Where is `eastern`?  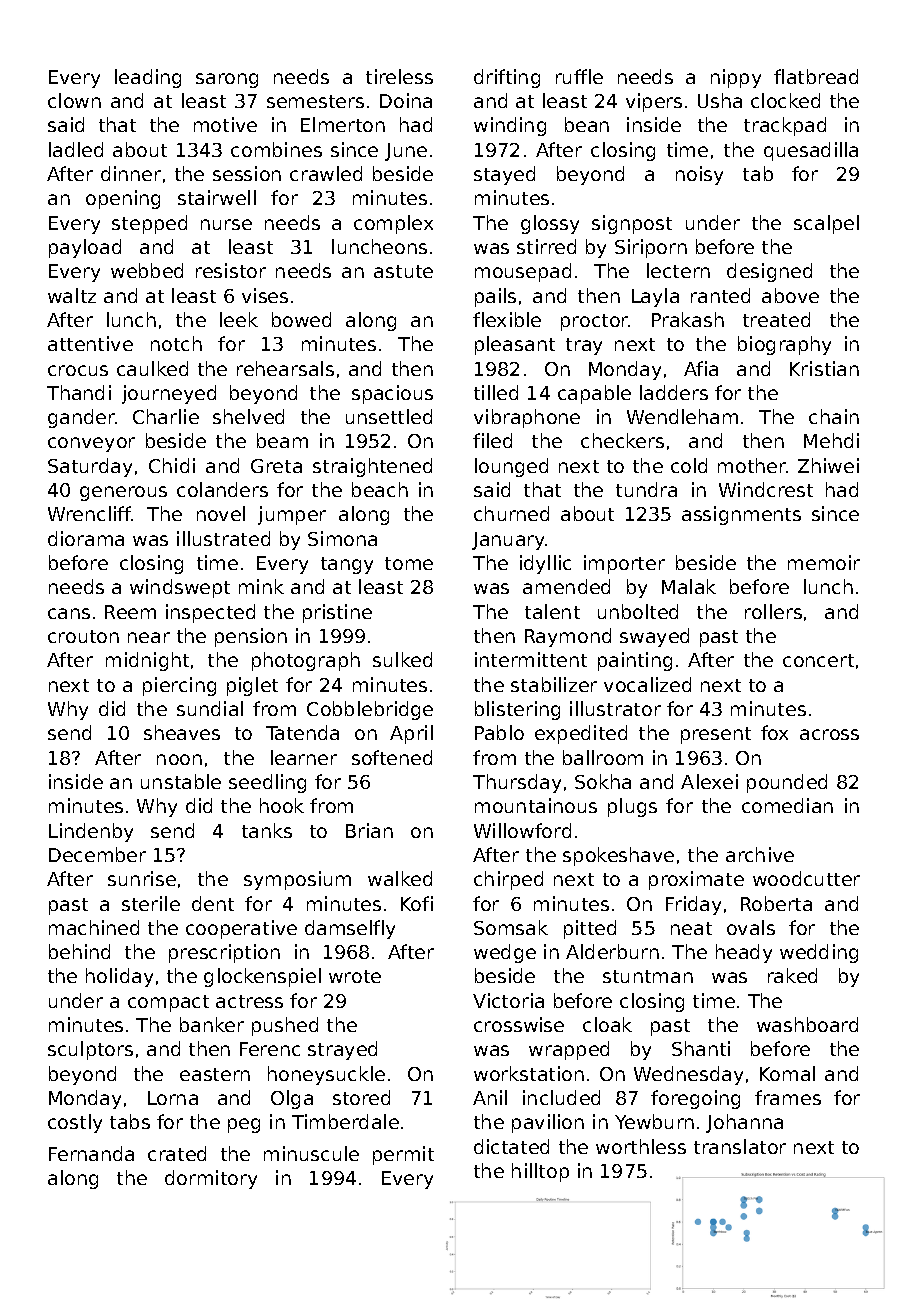 eastern is located at coordinates (215, 1074).
